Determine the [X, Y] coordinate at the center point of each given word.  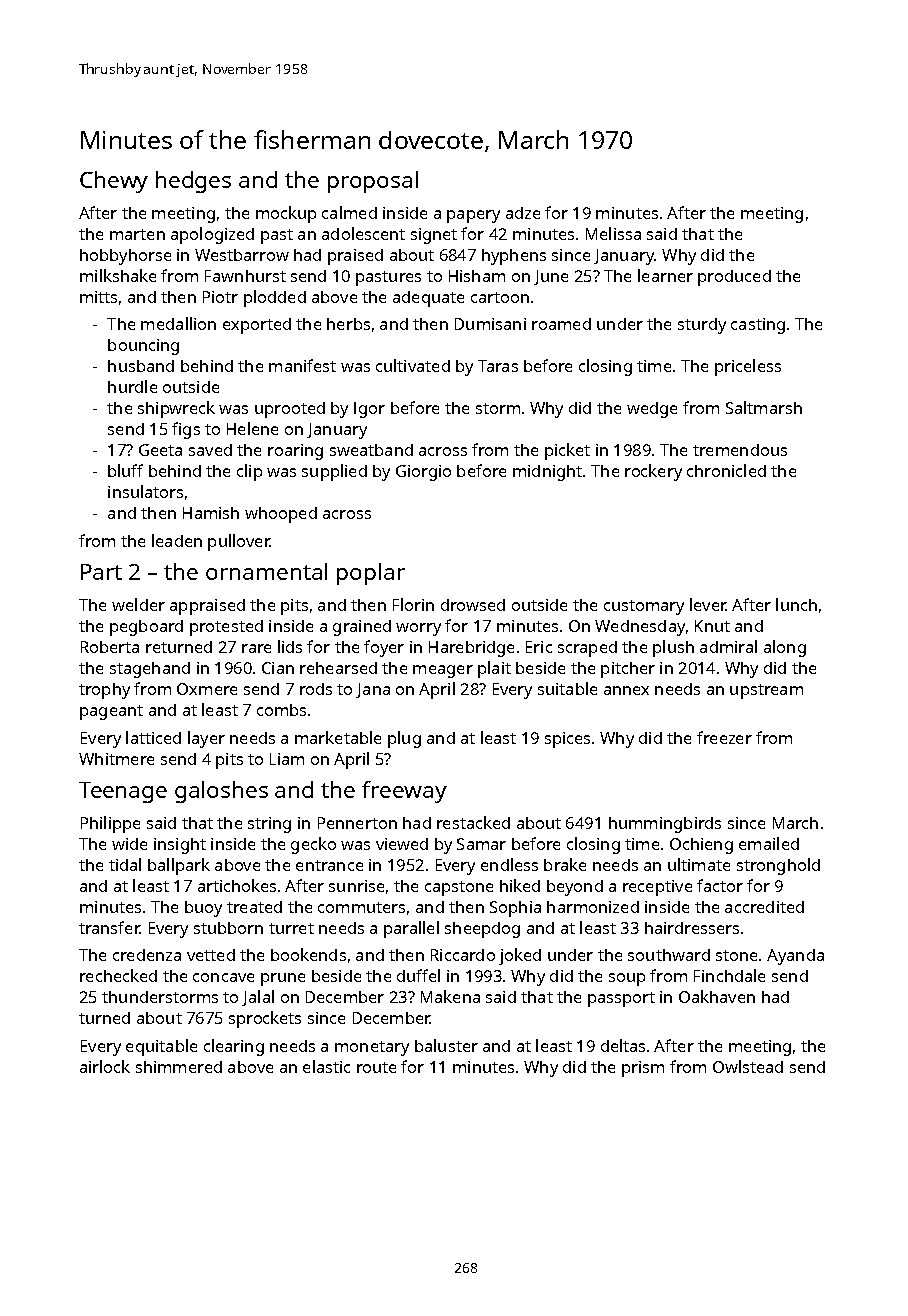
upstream [766, 691]
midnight [547, 473]
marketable [338, 737]
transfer [109, 927]
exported [257, 326]
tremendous [740, 450]
